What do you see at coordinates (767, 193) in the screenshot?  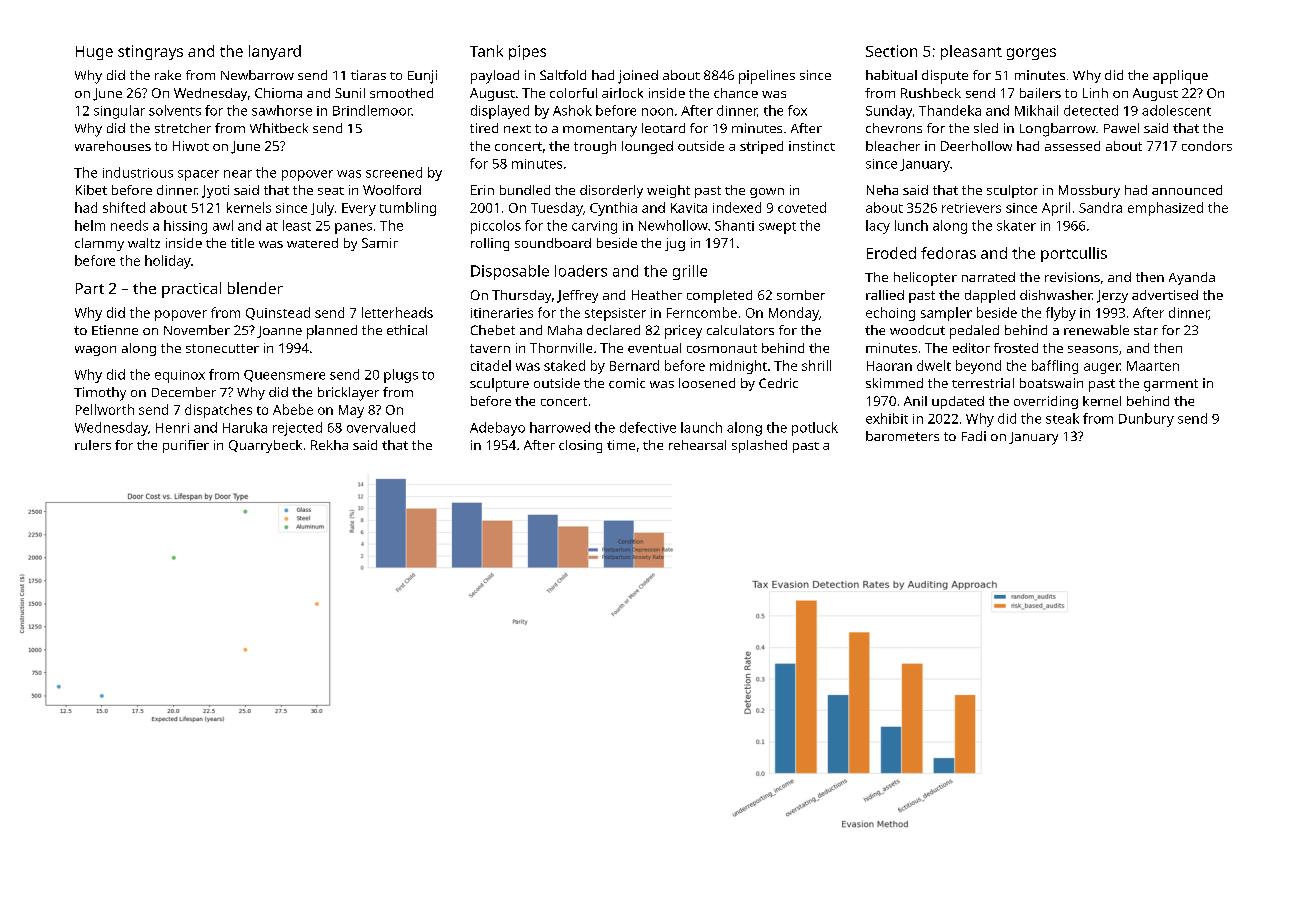 I see `gown` at bounding box center [767, 193].
